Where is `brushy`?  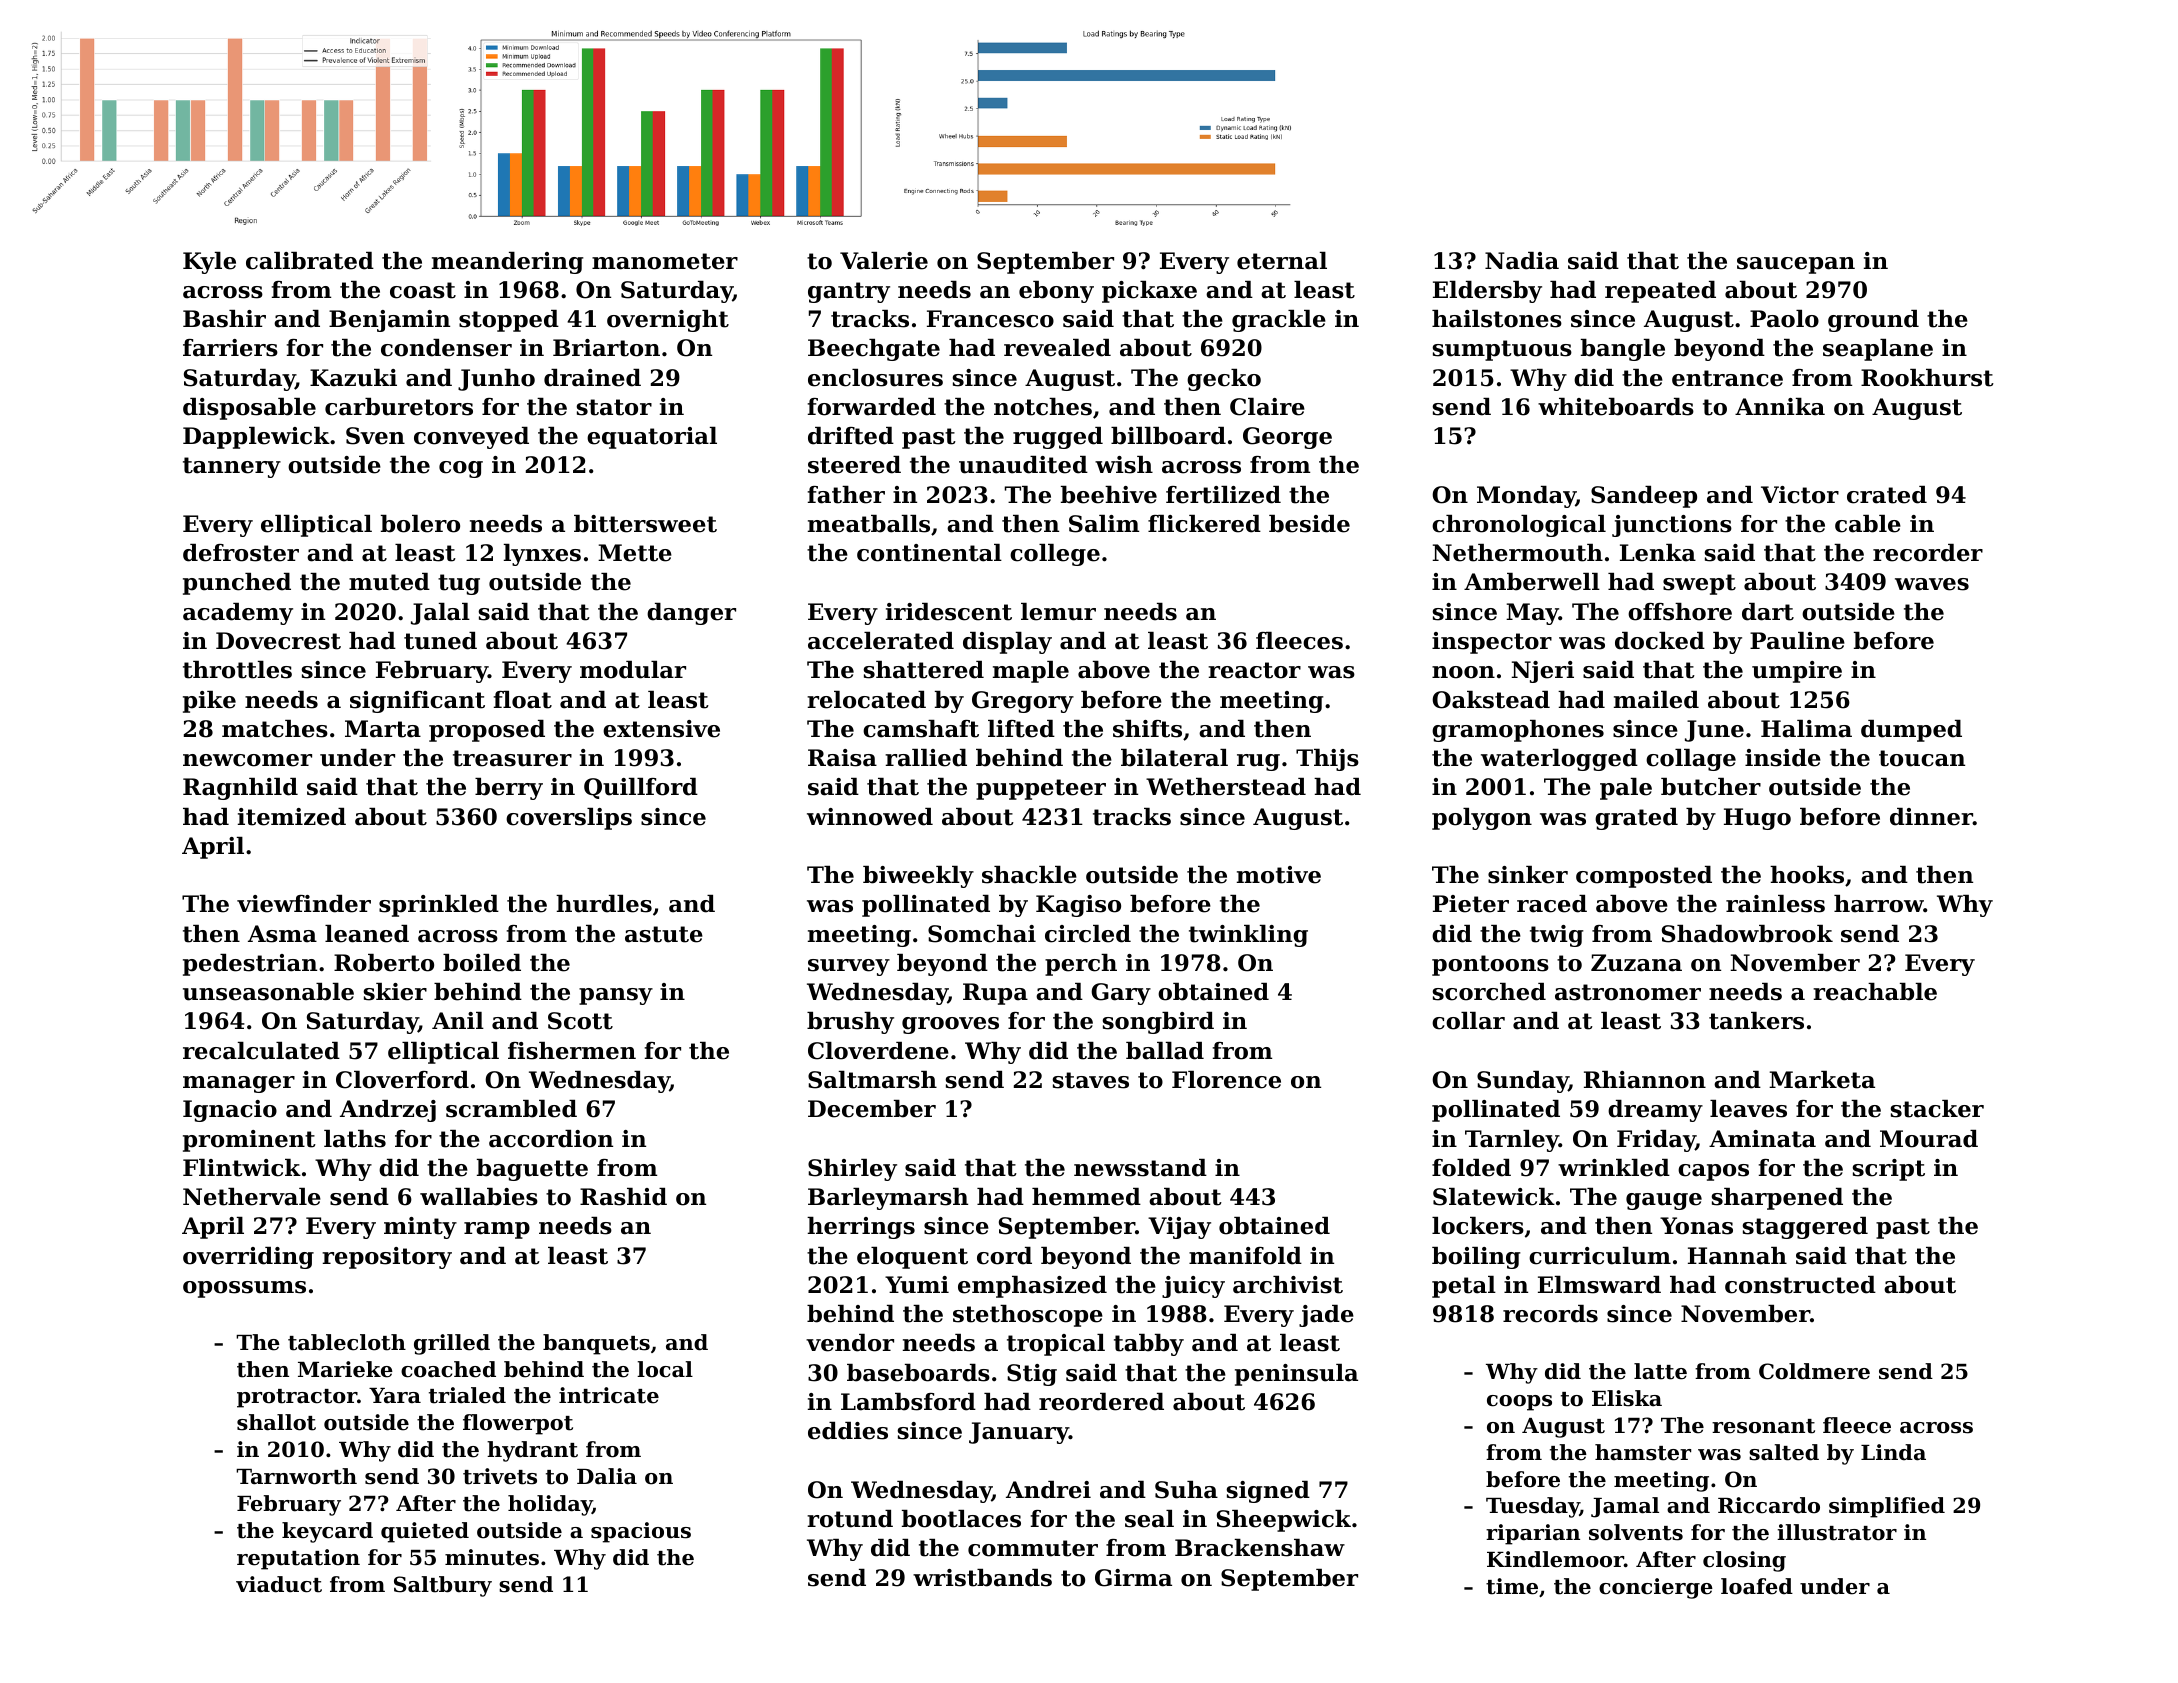
brushy is located at coordinates (850, 1023).
